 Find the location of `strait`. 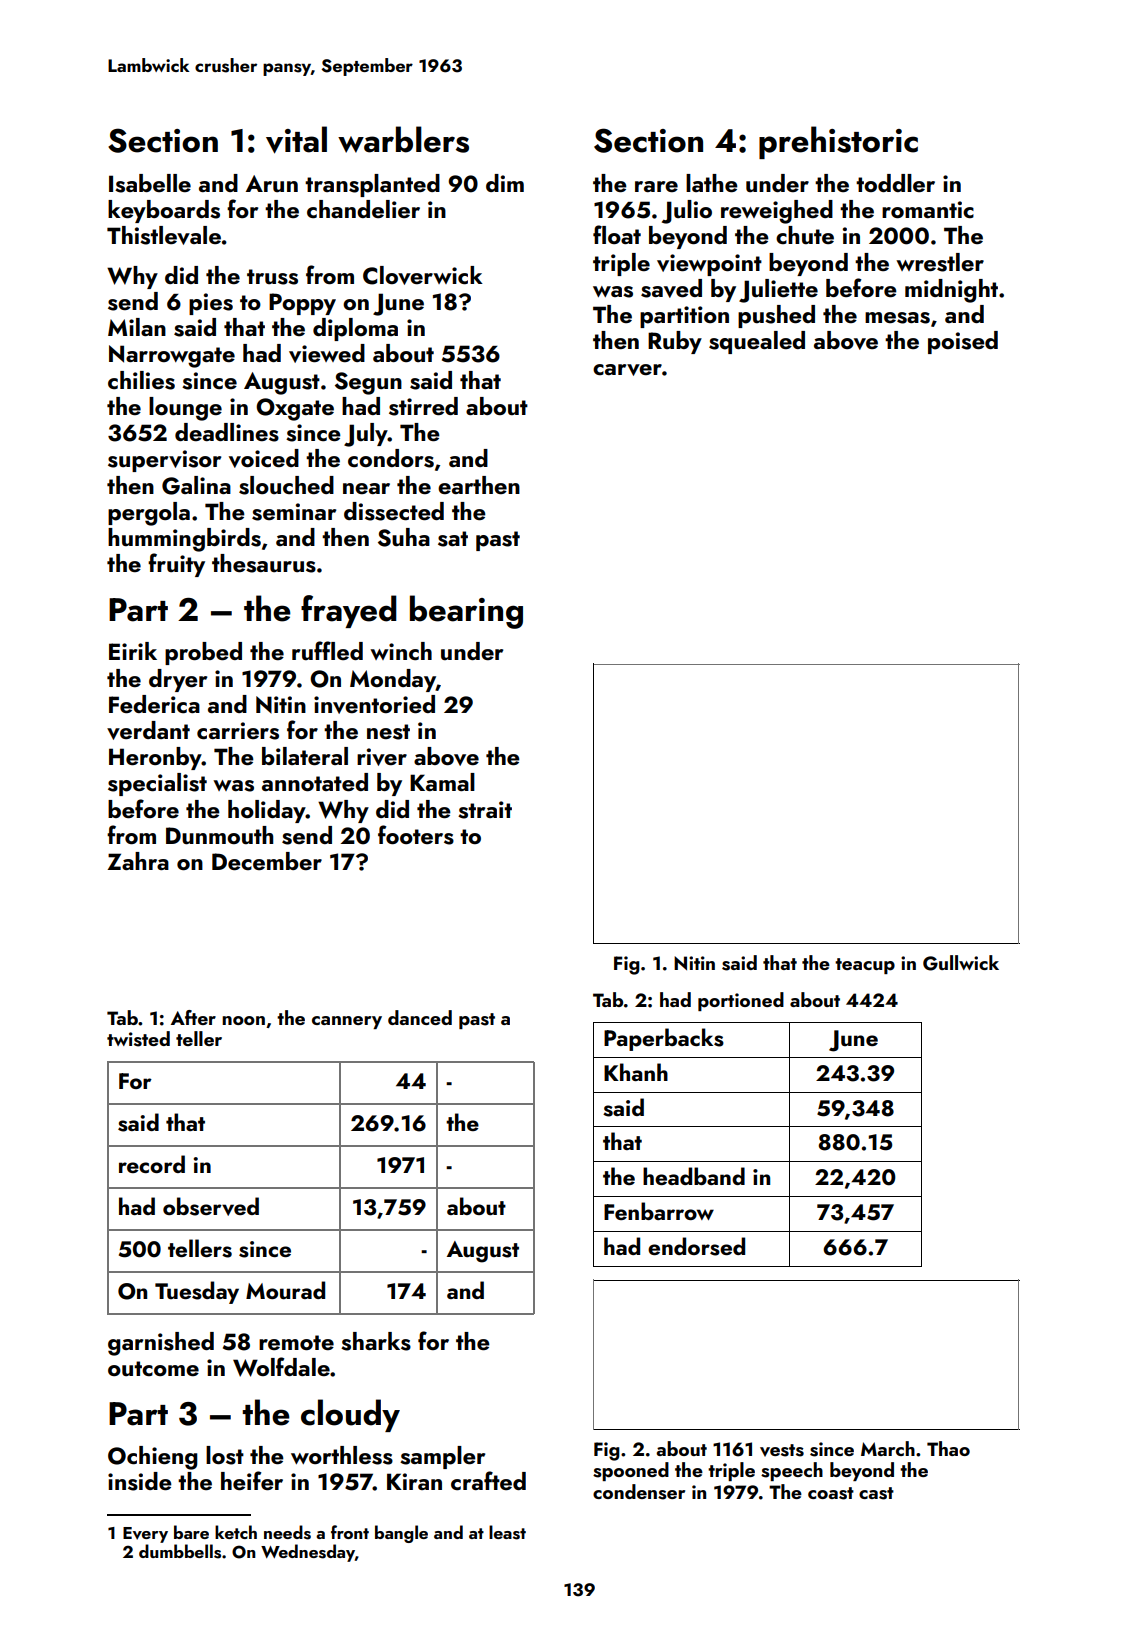

strait is located at coordinates (485, 810).
